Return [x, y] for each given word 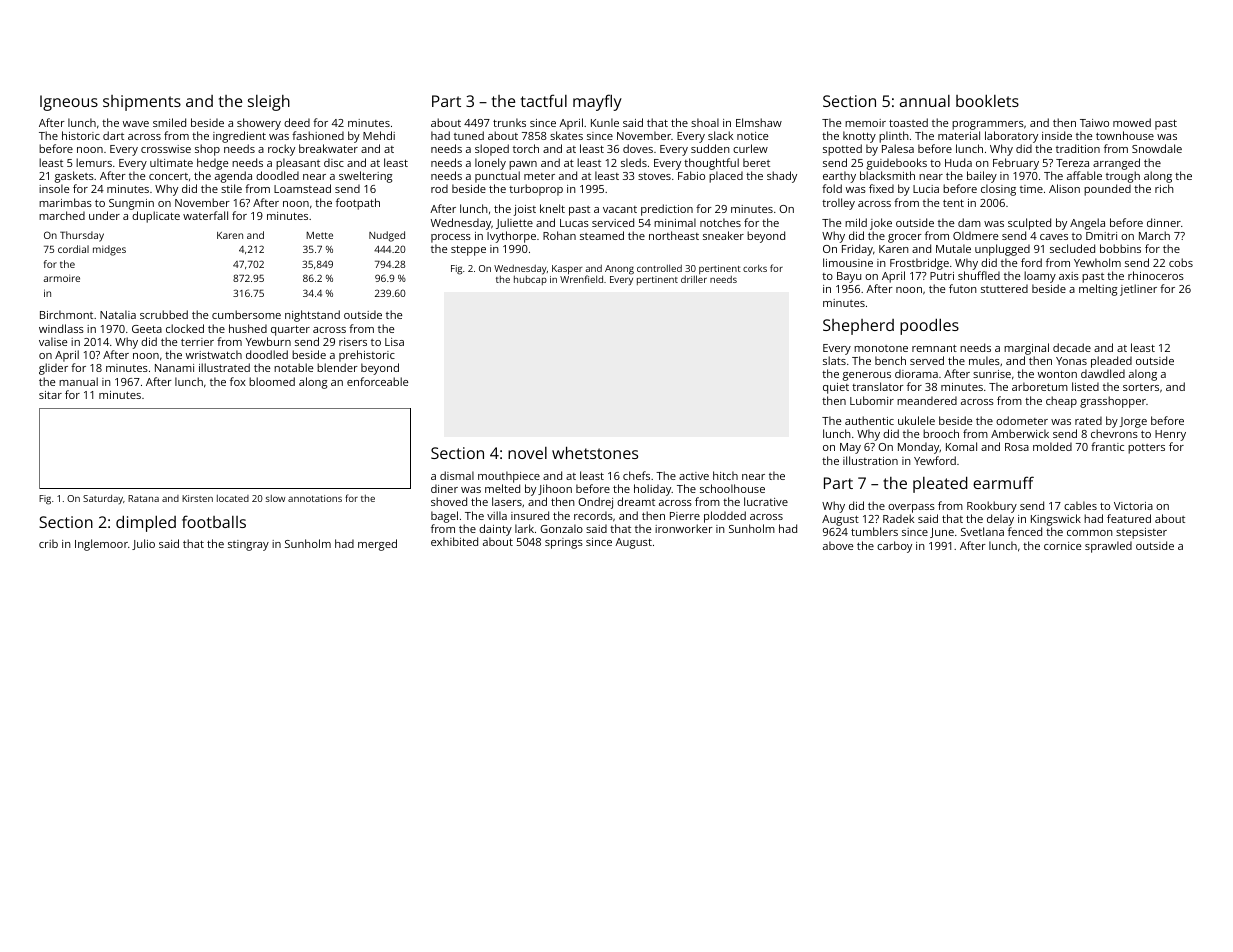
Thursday [82, 236]
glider [53, 369]
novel [527, 453]
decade [1072, 347]
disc [334, 162]
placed [726, 177]
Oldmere [975, 235]
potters [1146, 449]
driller [694, 279]
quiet [836, 388]
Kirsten [197, 498]
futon [963, 288]
